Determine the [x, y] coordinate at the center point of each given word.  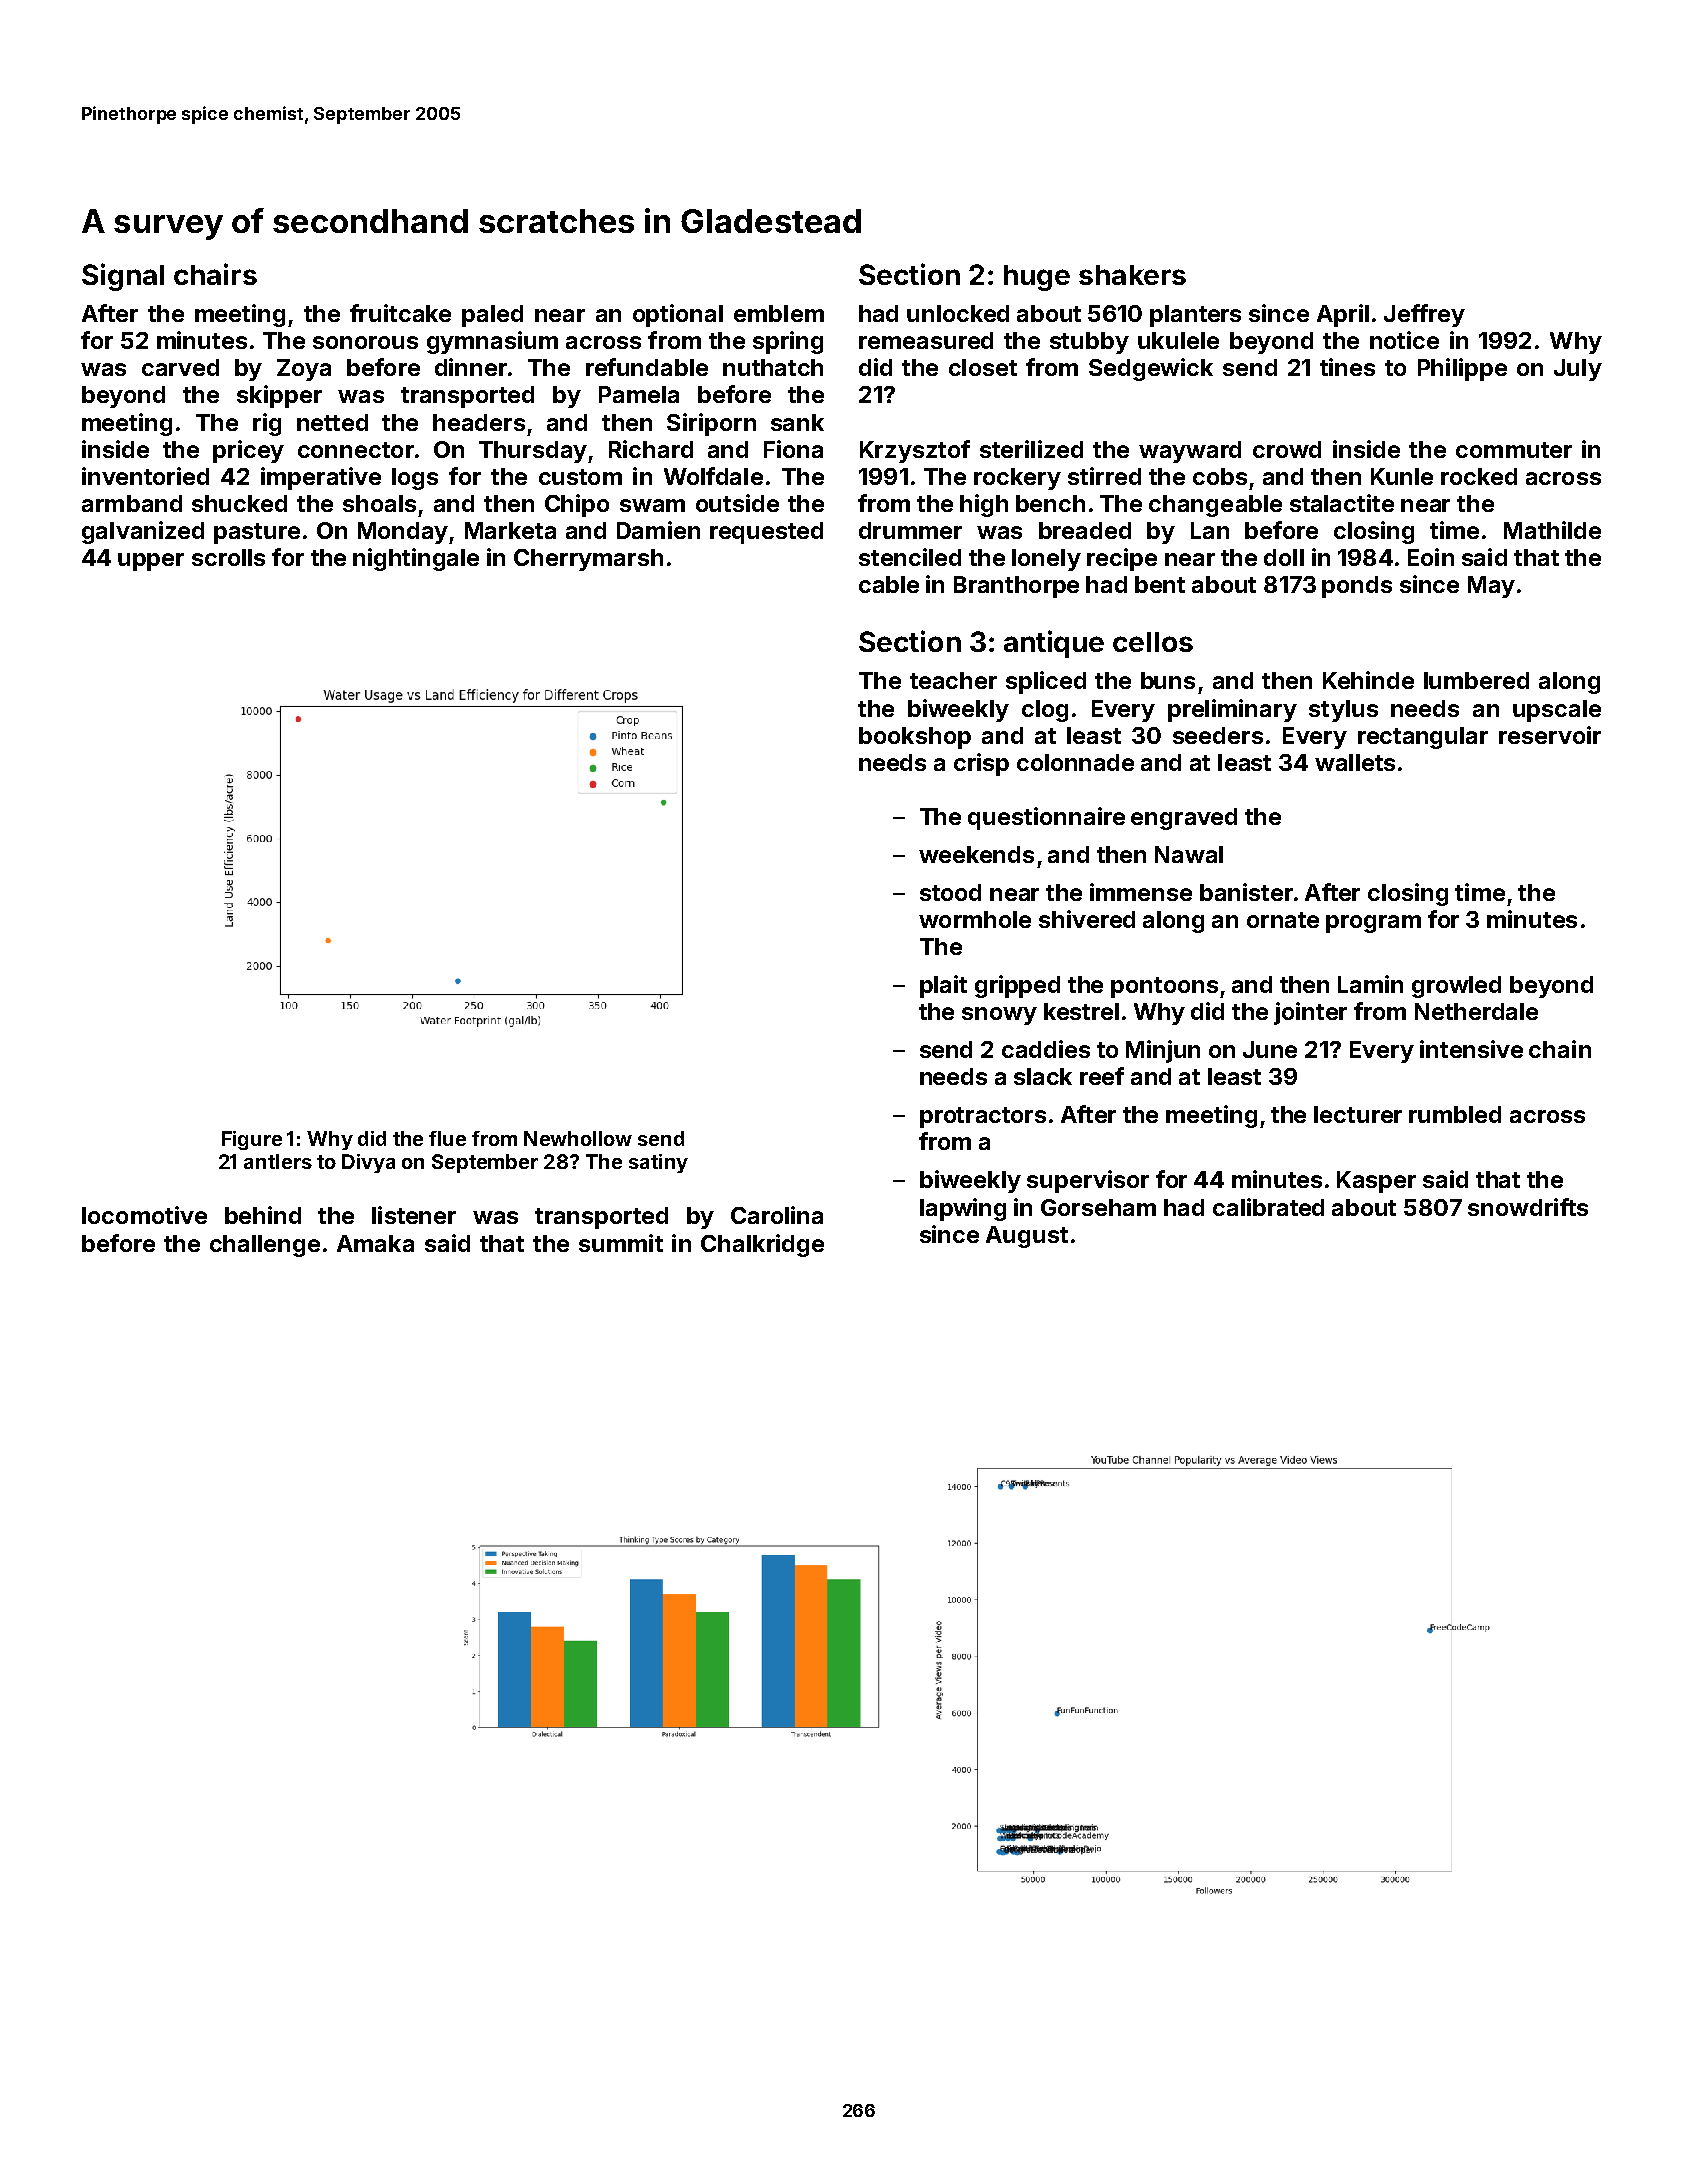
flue [447, 1138]
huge [1037, 278]
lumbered [1476, 680]
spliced [1046, 682]
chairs [215, 274]
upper [151, 562]
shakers [1132, 275]
